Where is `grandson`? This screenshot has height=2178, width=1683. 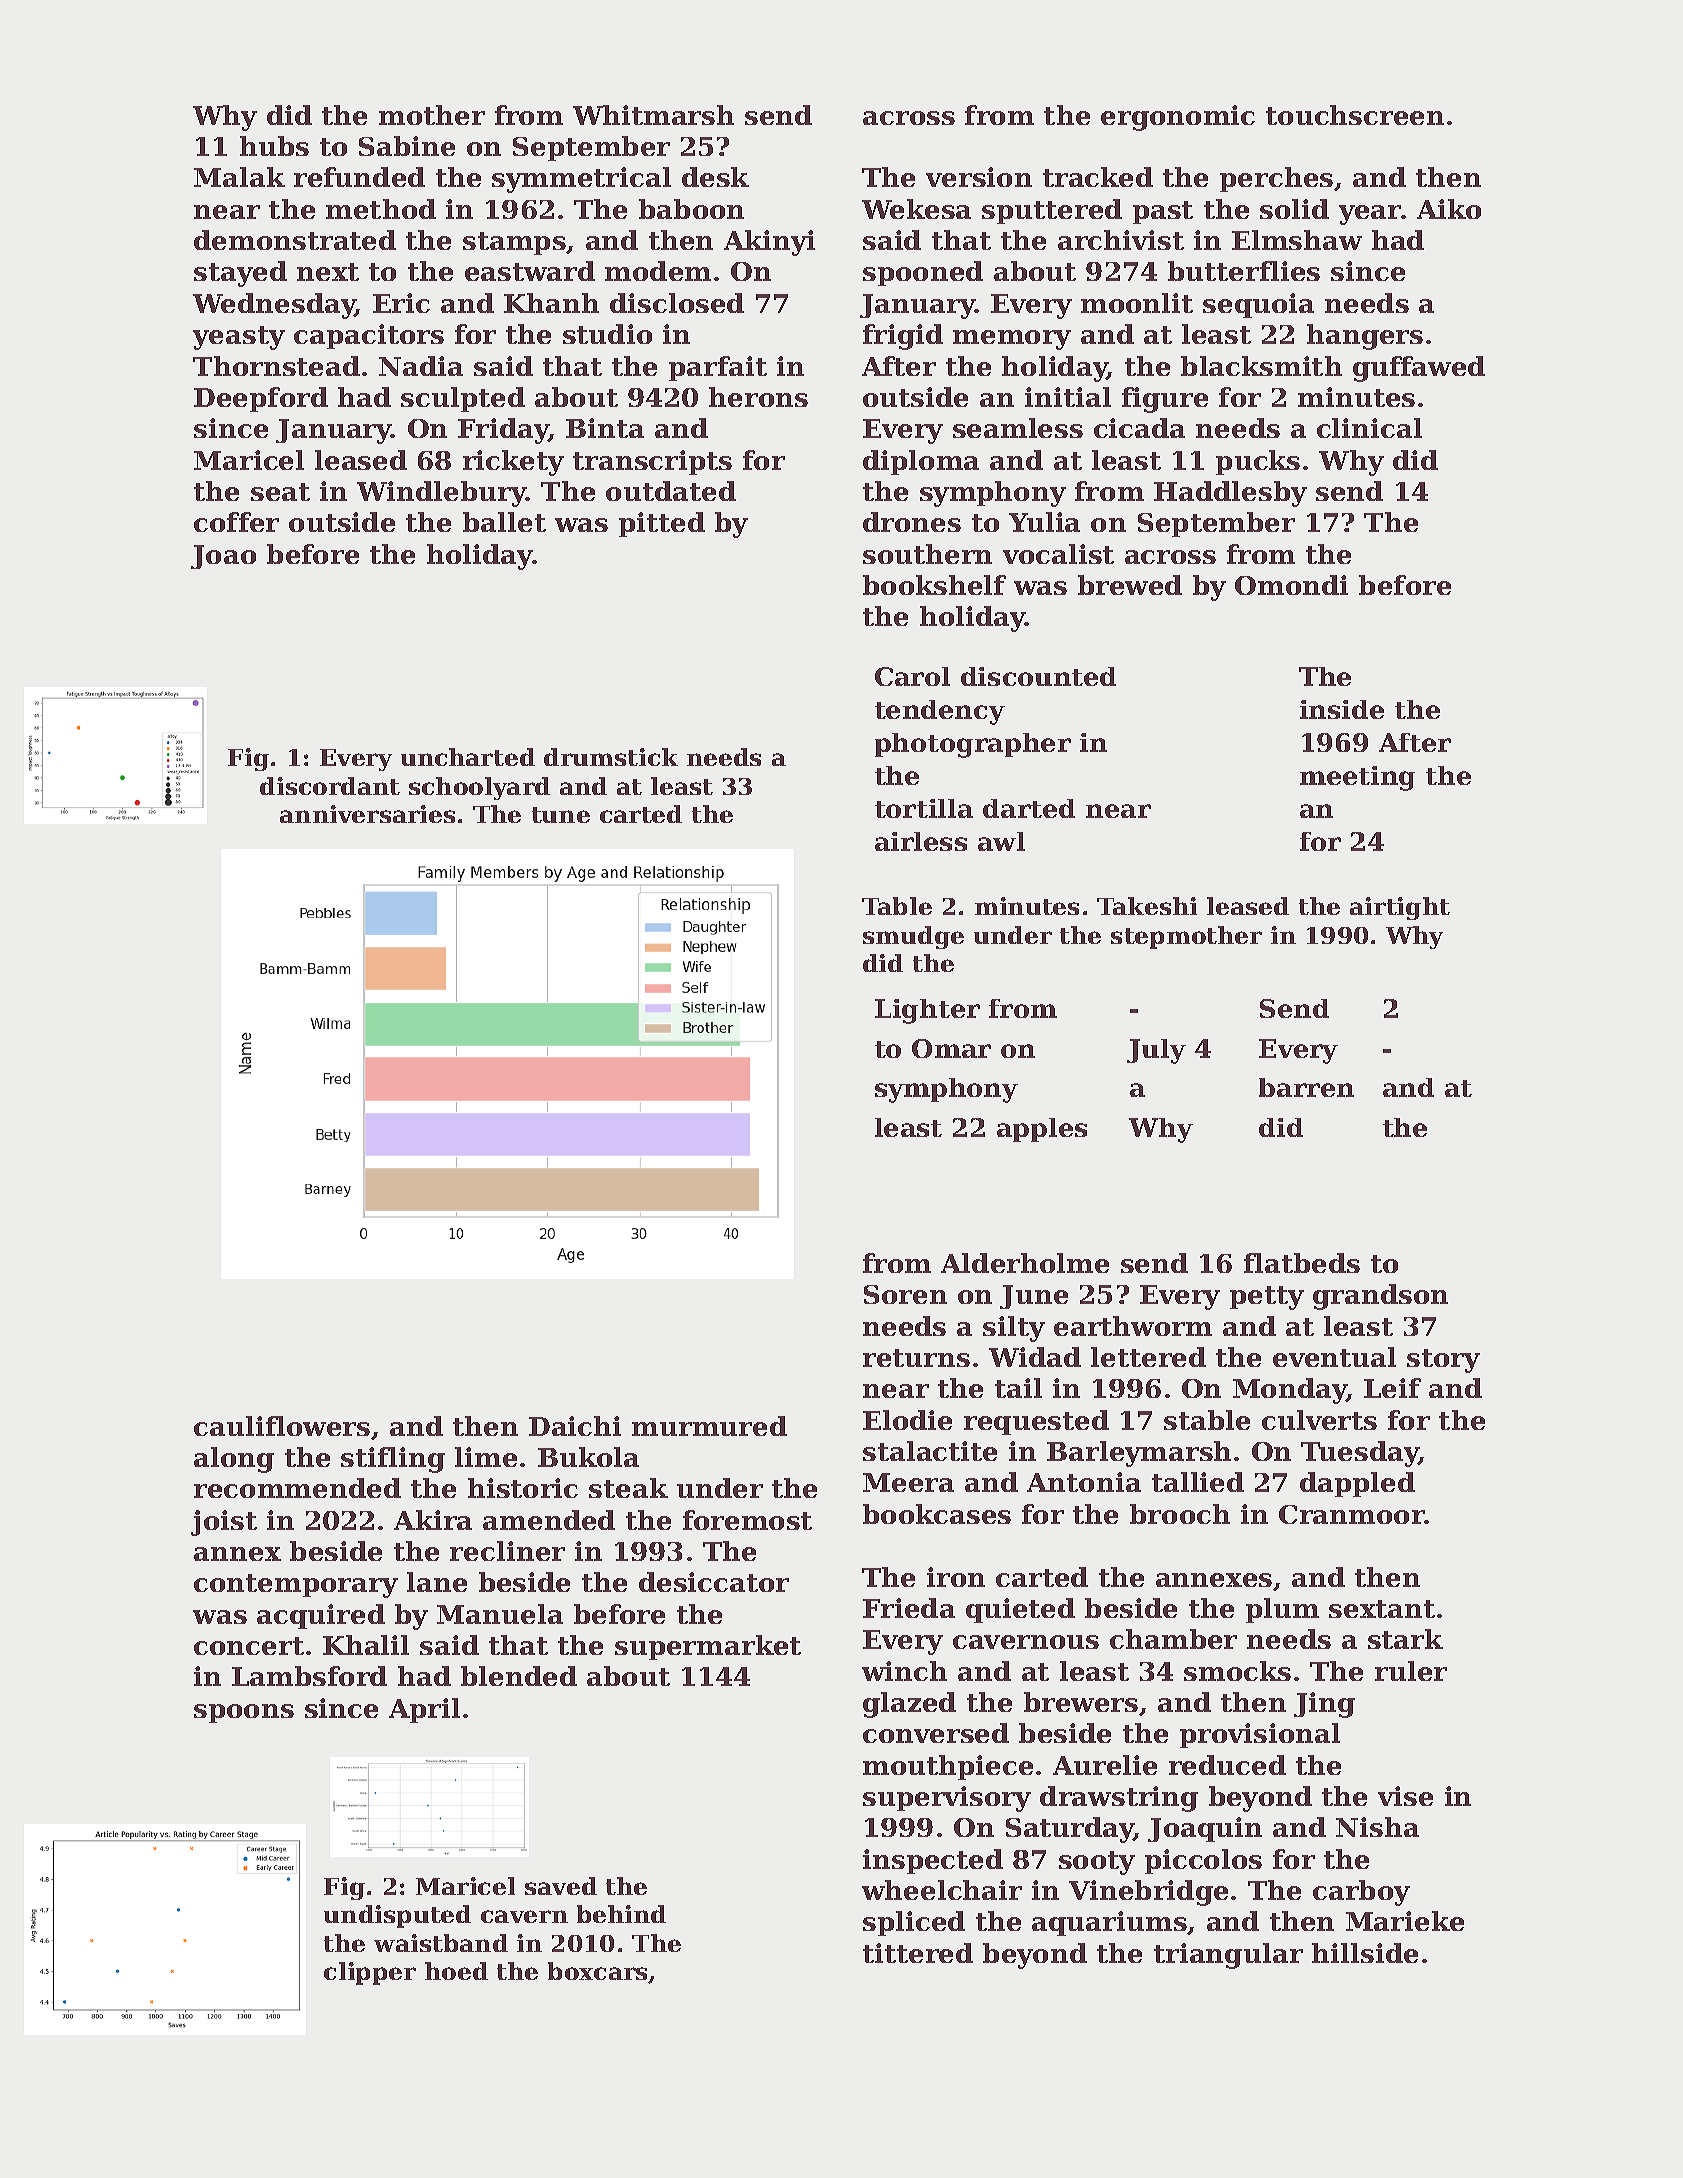
grandson is located at coordinates (1380, 1297).
